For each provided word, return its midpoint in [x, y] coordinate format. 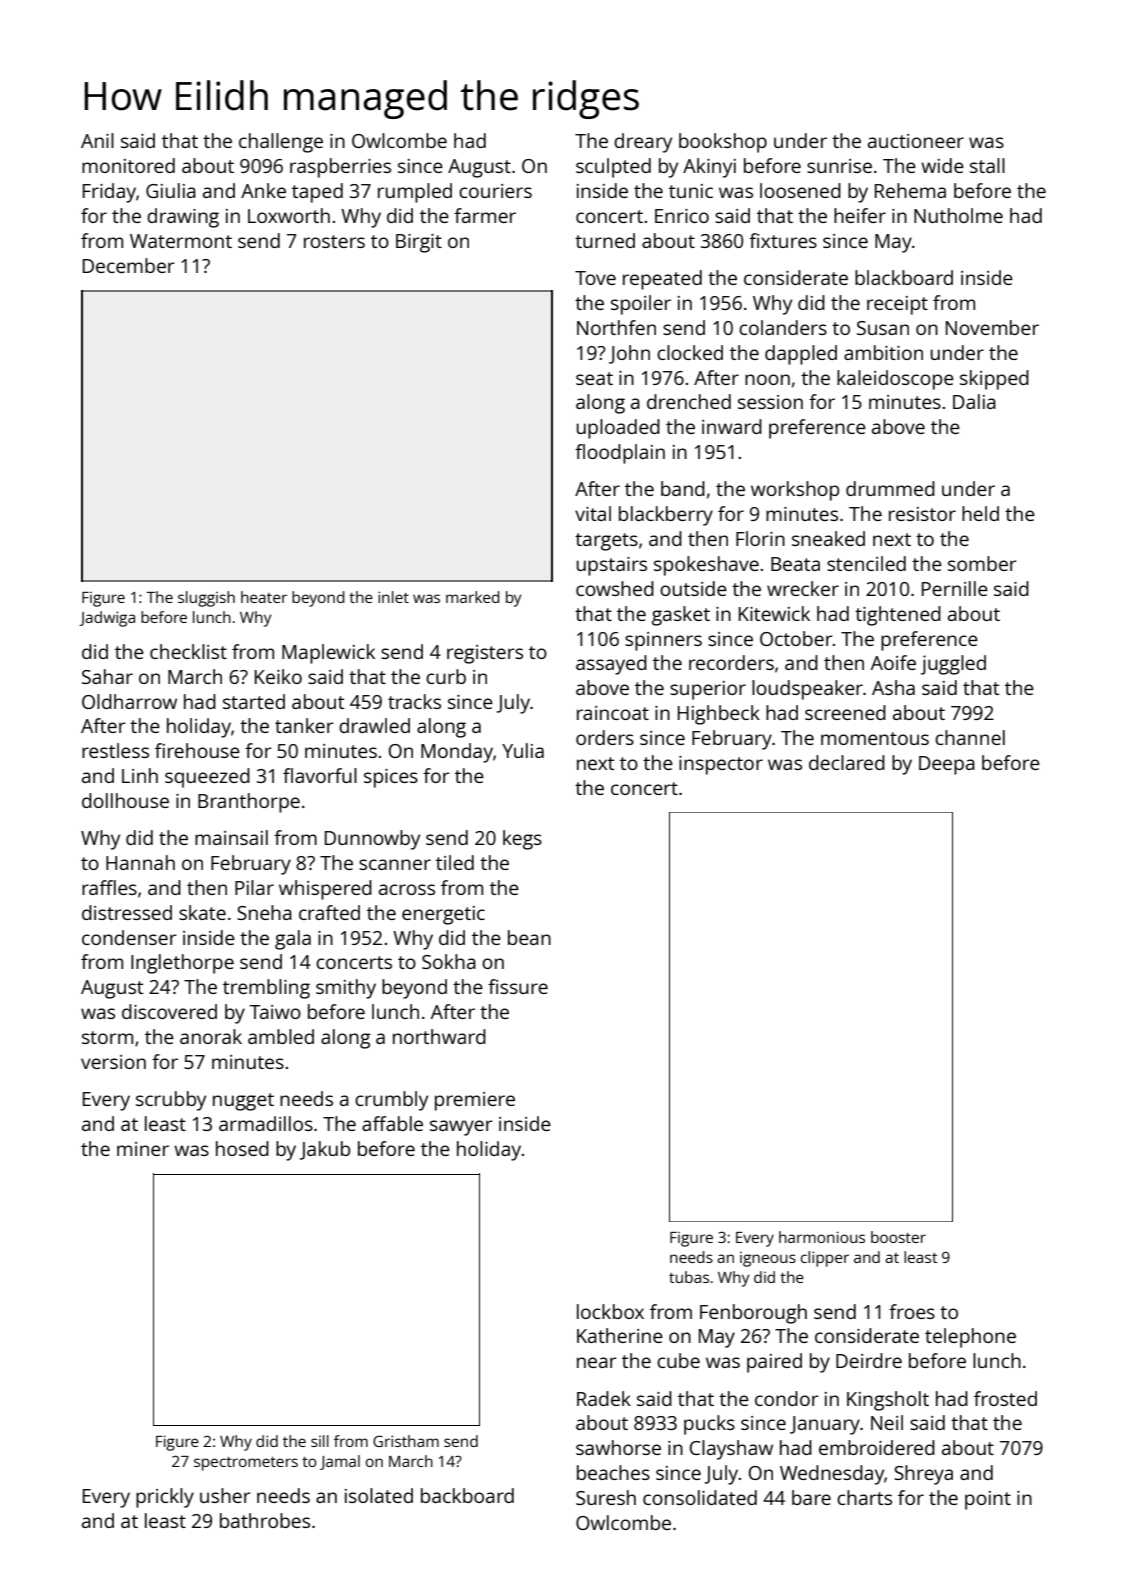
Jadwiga [107, 619]
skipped [994, 380]
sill [320, 1441]
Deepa [947, 765]
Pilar [254, 887]
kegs [522, 840]
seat [594, 378]
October [796, 638]
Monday [457, 753]
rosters [334, 241]
